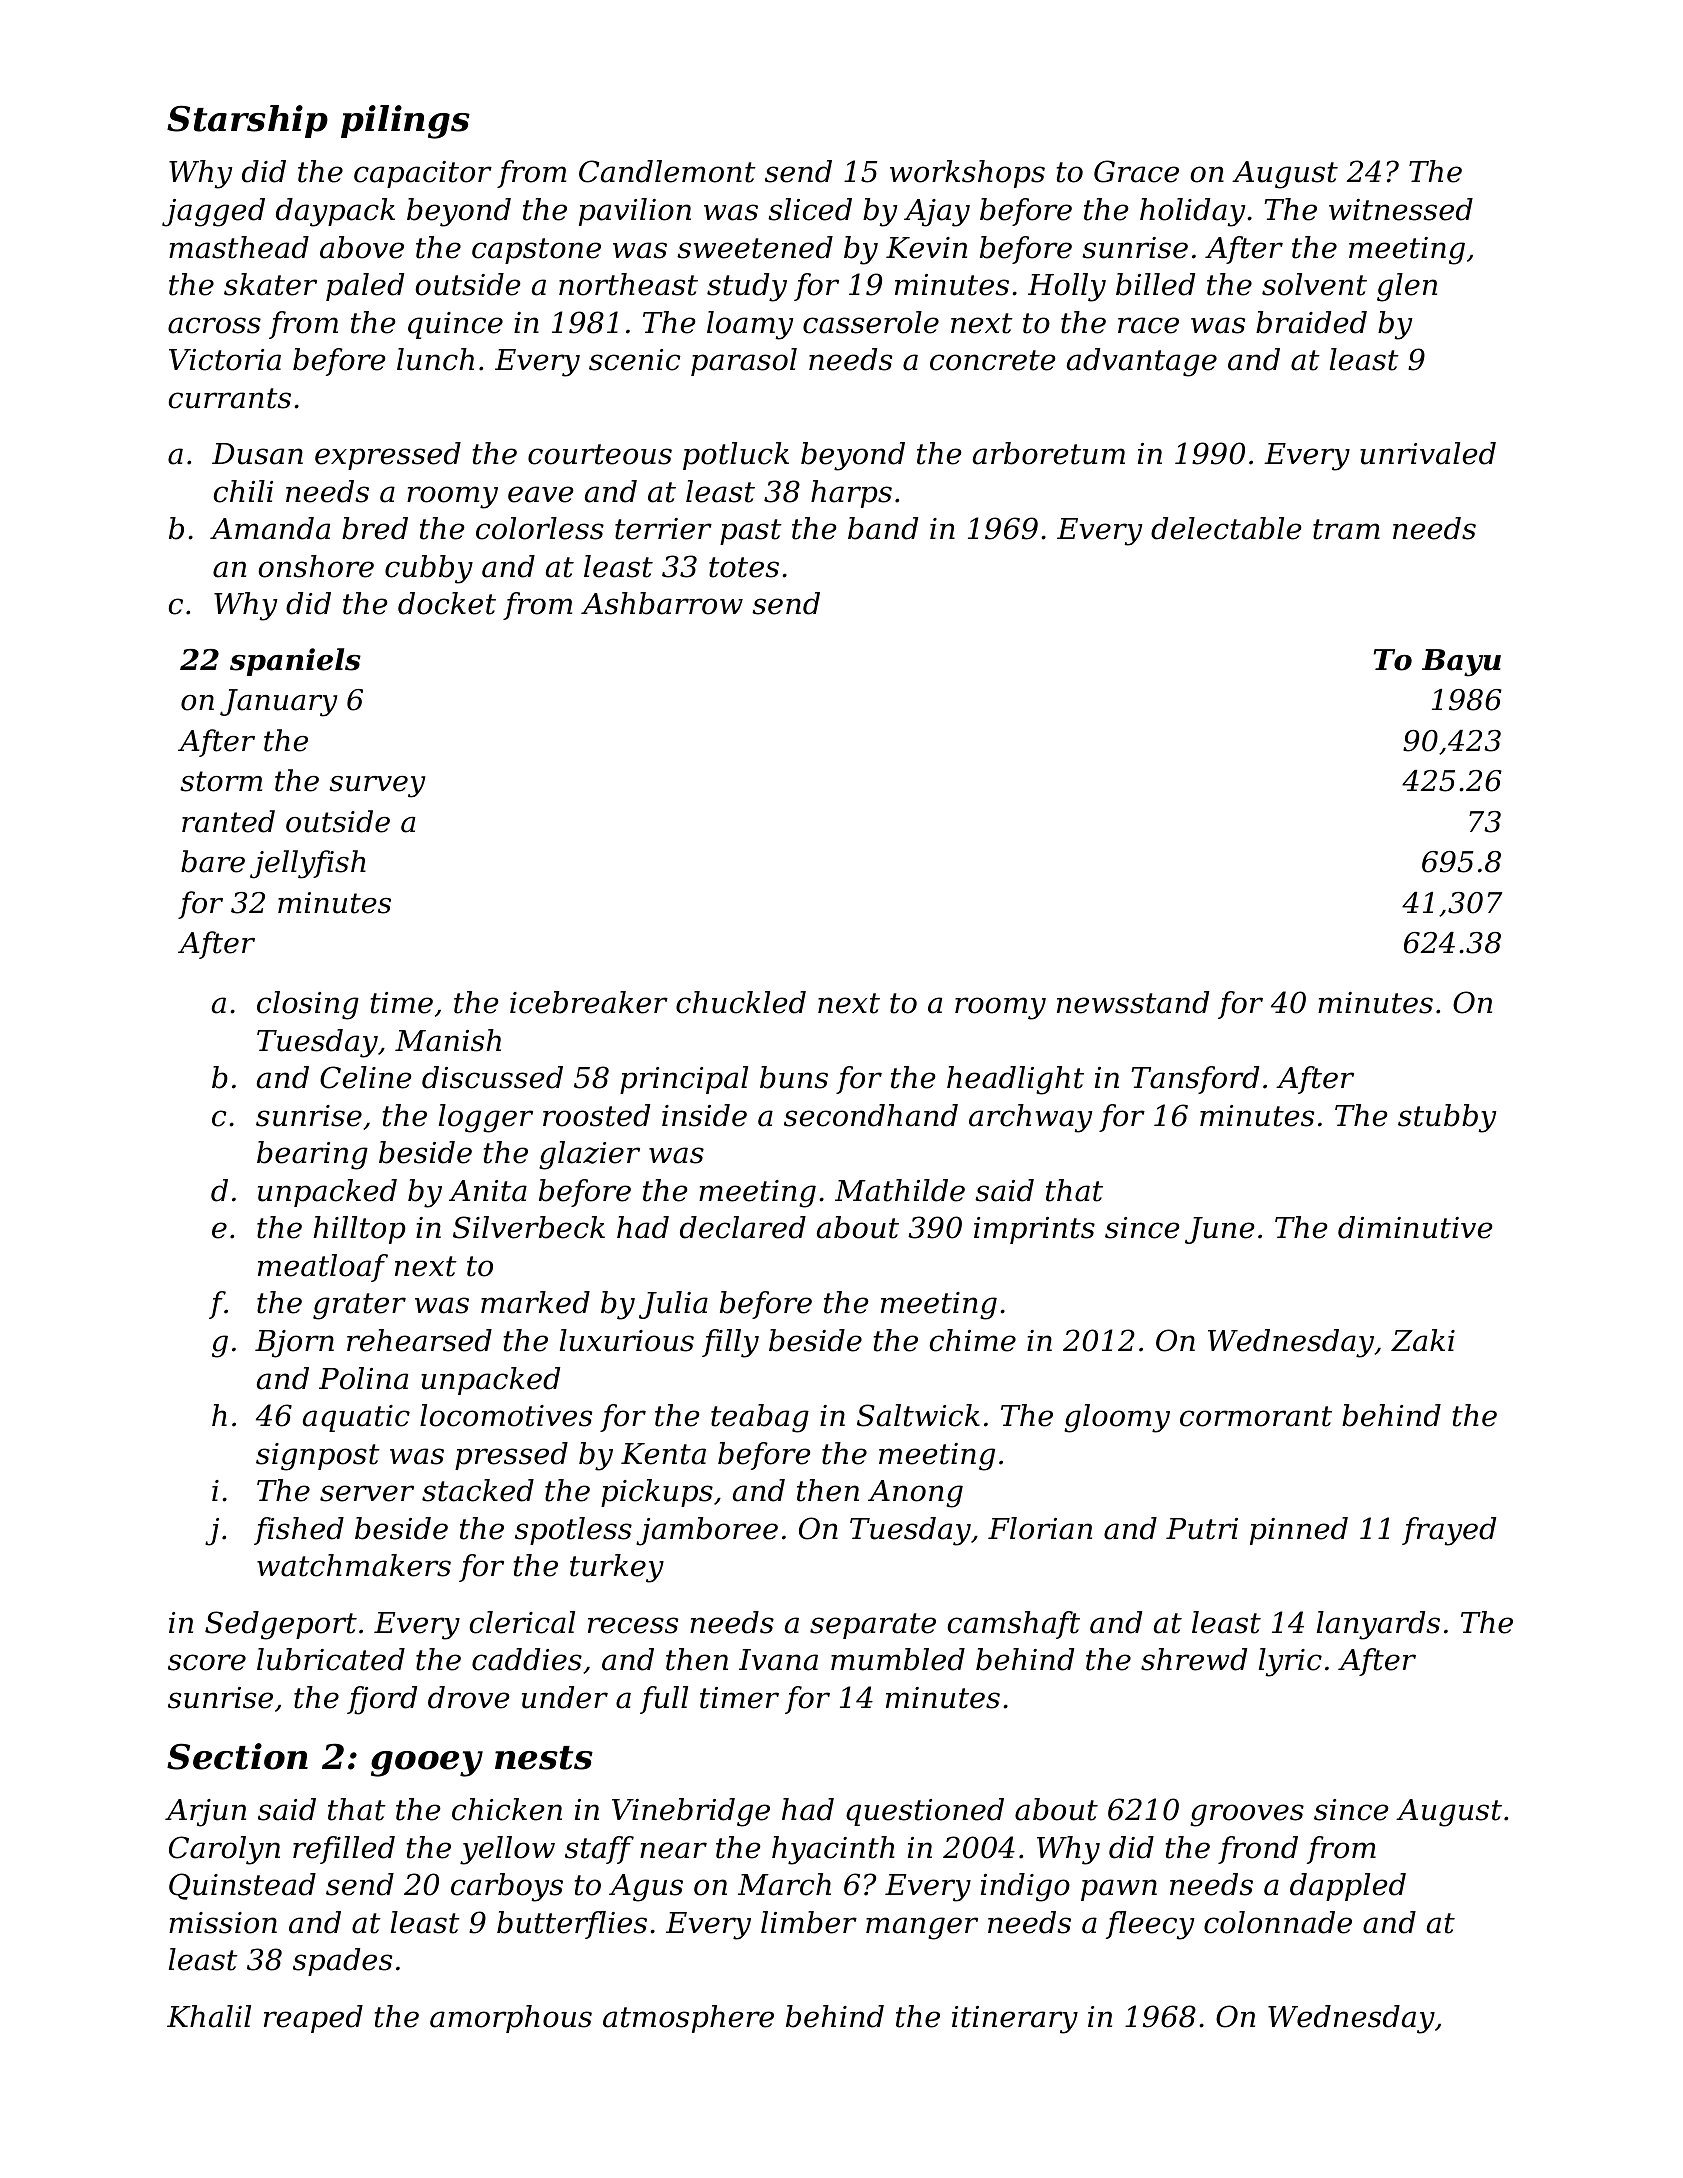 The width and height of the screenshot is (1683, 2178). Describe the element at coordinates (1311, 322) in the screenshot. I see `braided` at that location.
